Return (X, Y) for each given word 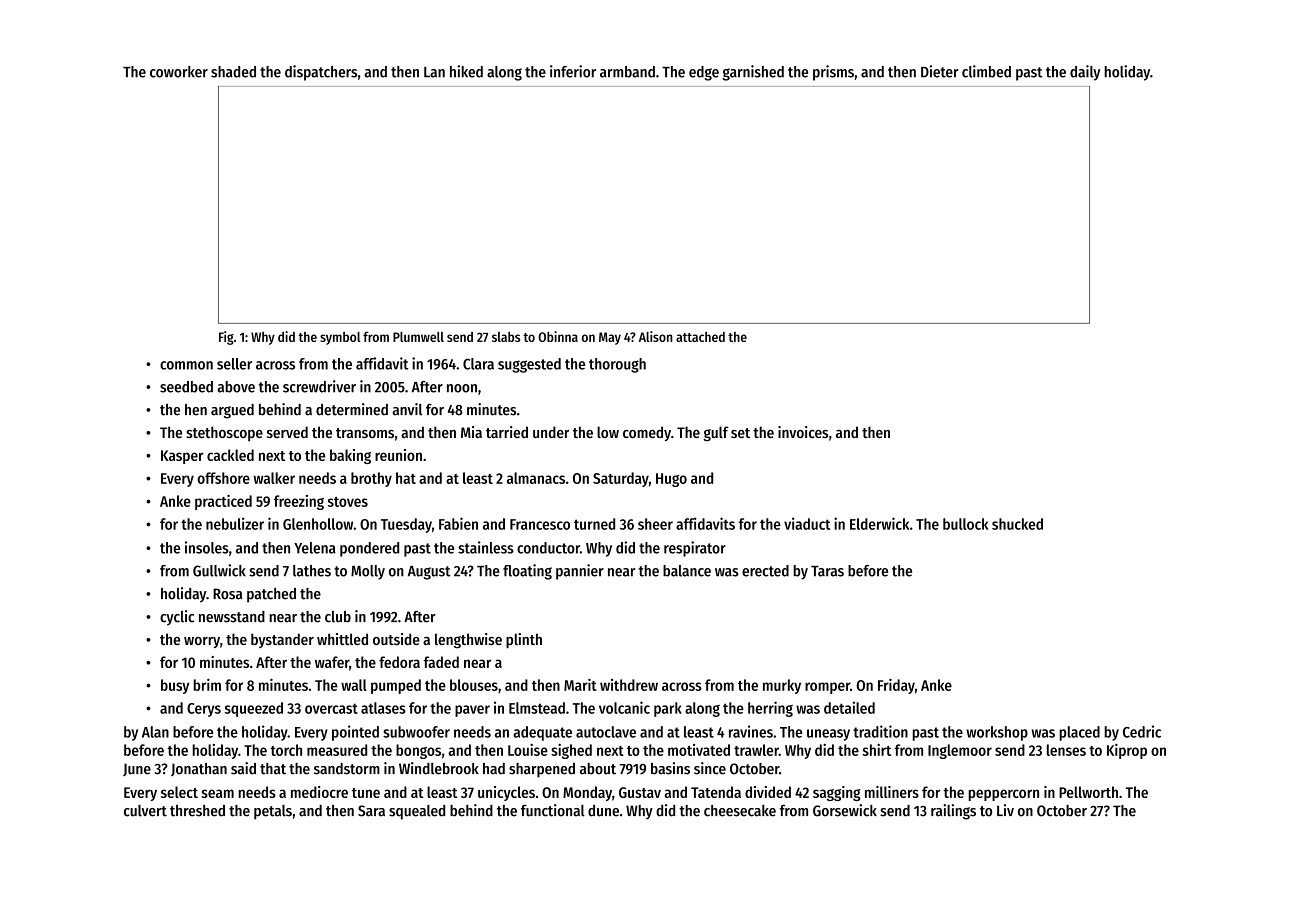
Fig (226, 338)
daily (1085, 73)
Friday (896, 686)
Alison (656, 336)
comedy (647, 433)
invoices (803, 432)
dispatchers (321, 73)
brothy (371, 479)
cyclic (177, 618)
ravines (751, 731)
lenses (1066, 750)
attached (700, 337)
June (137, 769)
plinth (524, 640)
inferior (573, 71)
